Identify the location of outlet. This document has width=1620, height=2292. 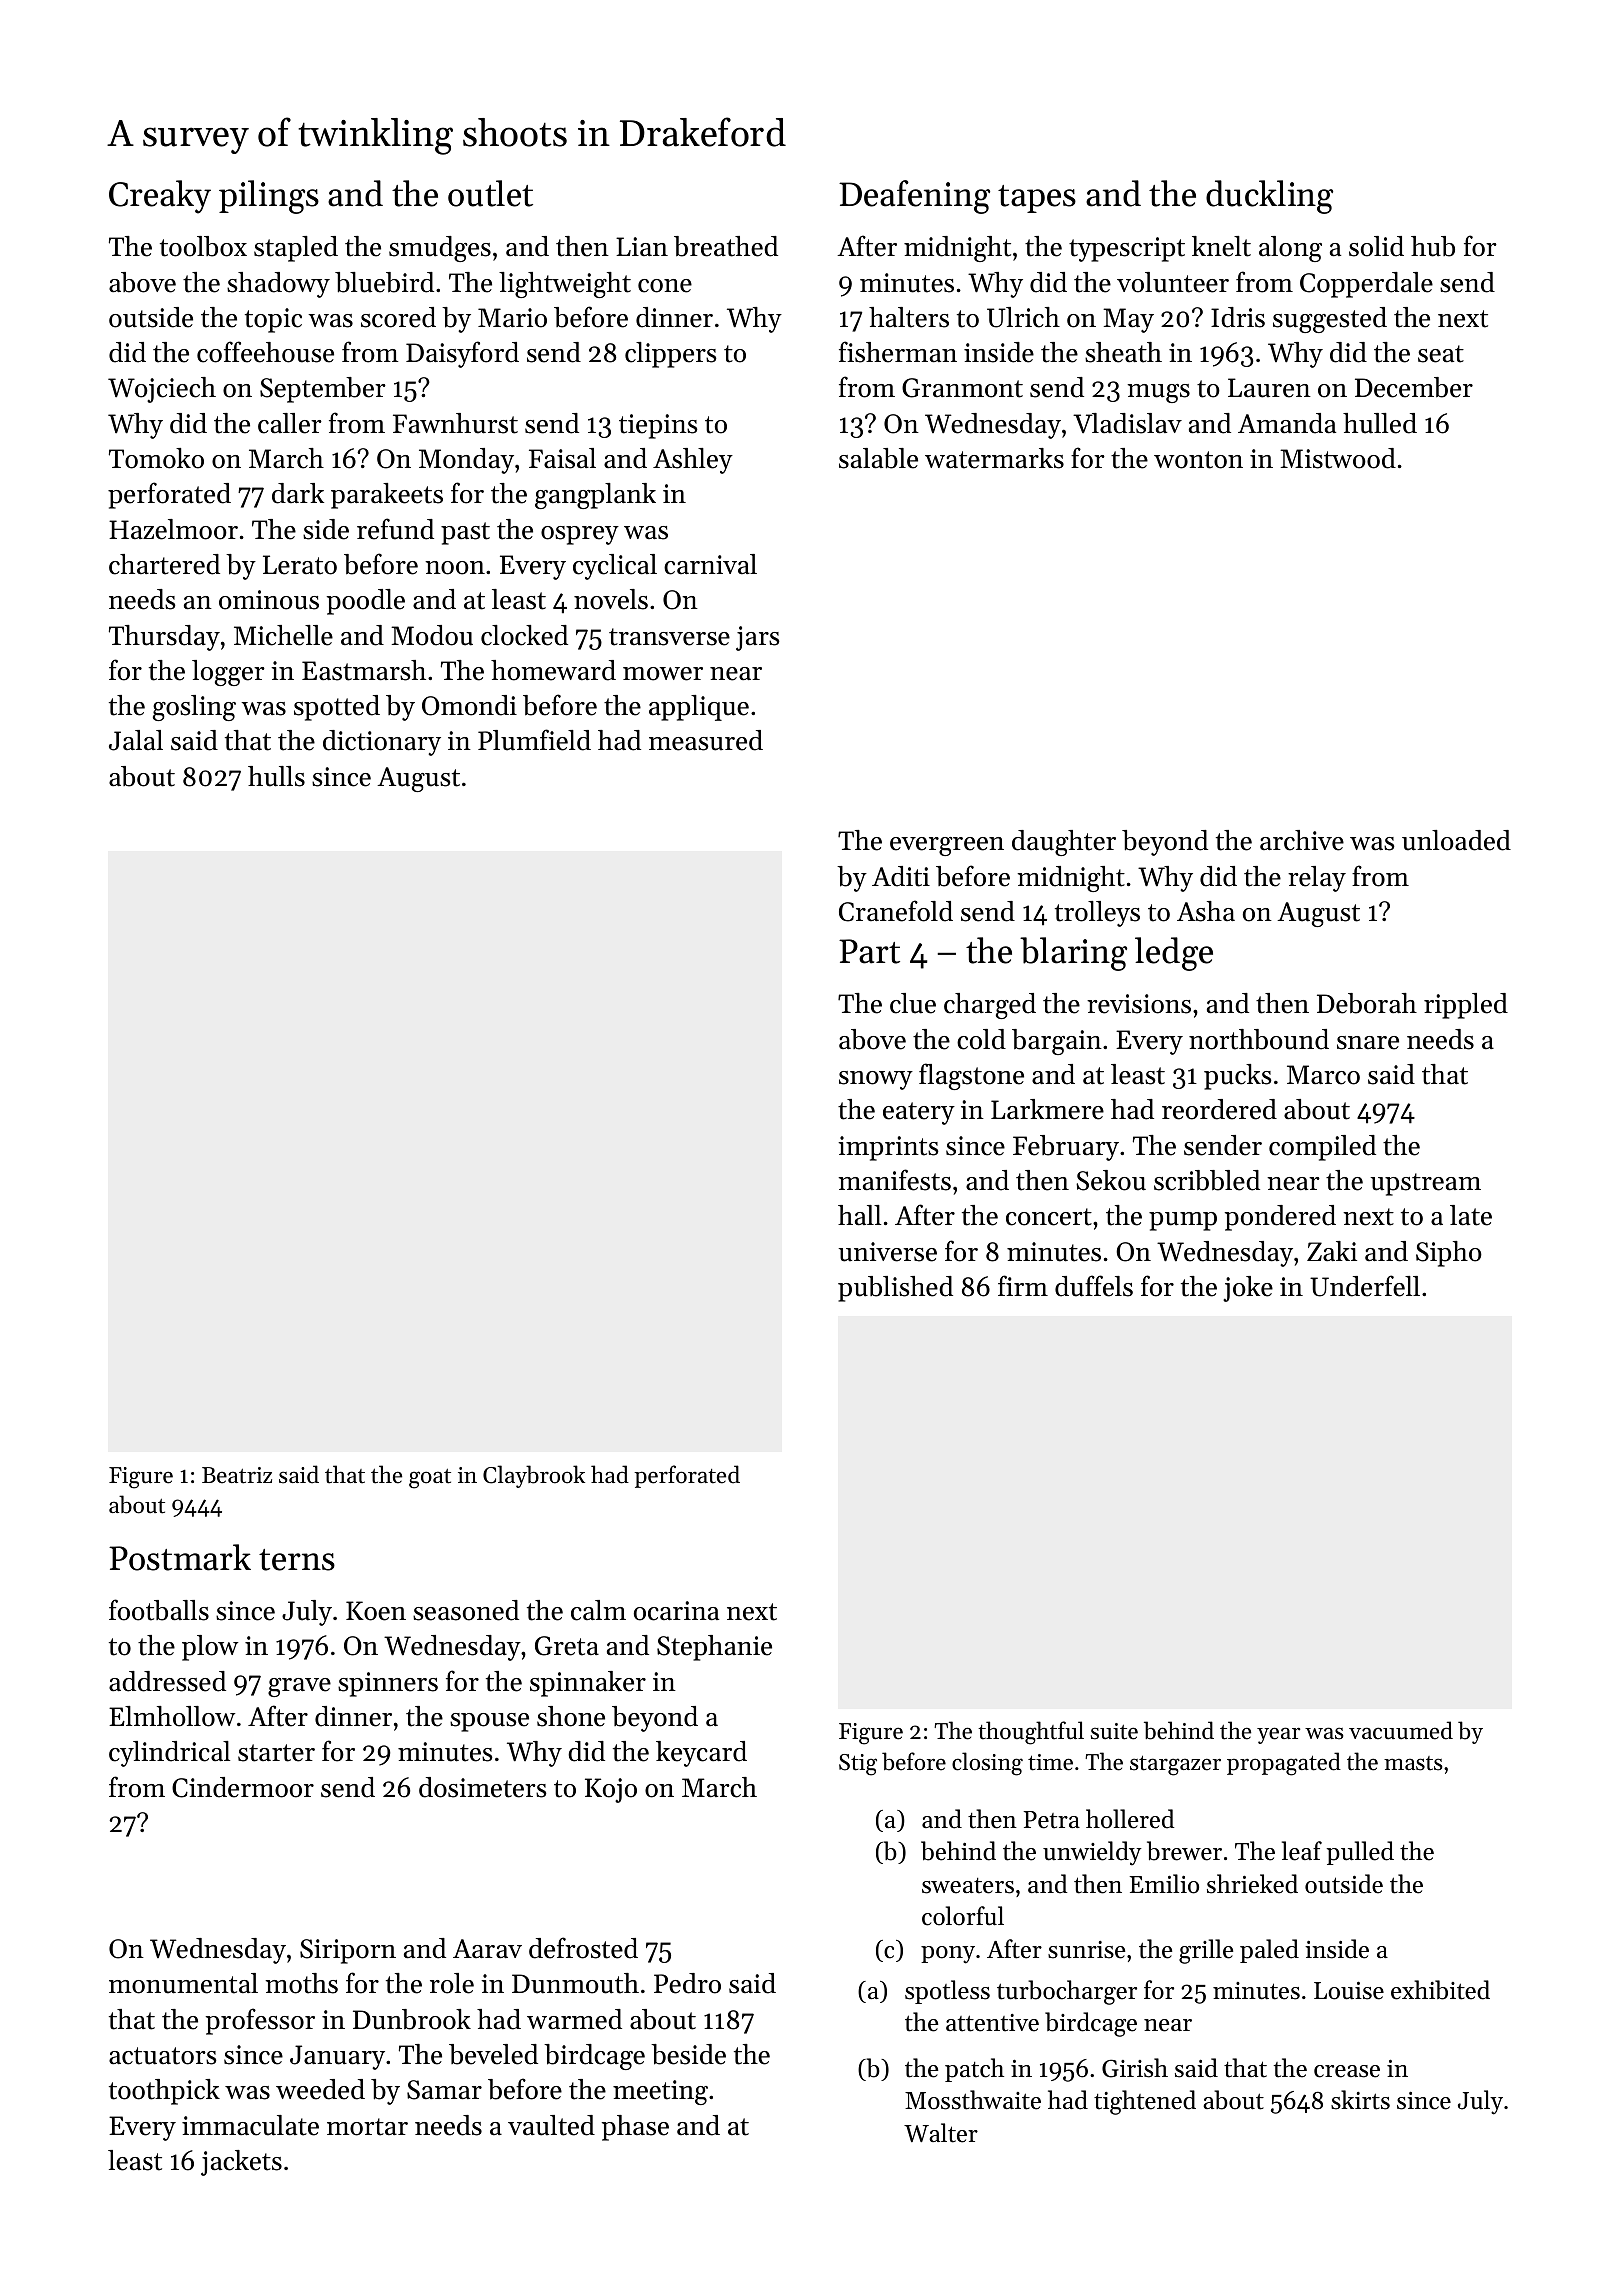
(490, 193).
